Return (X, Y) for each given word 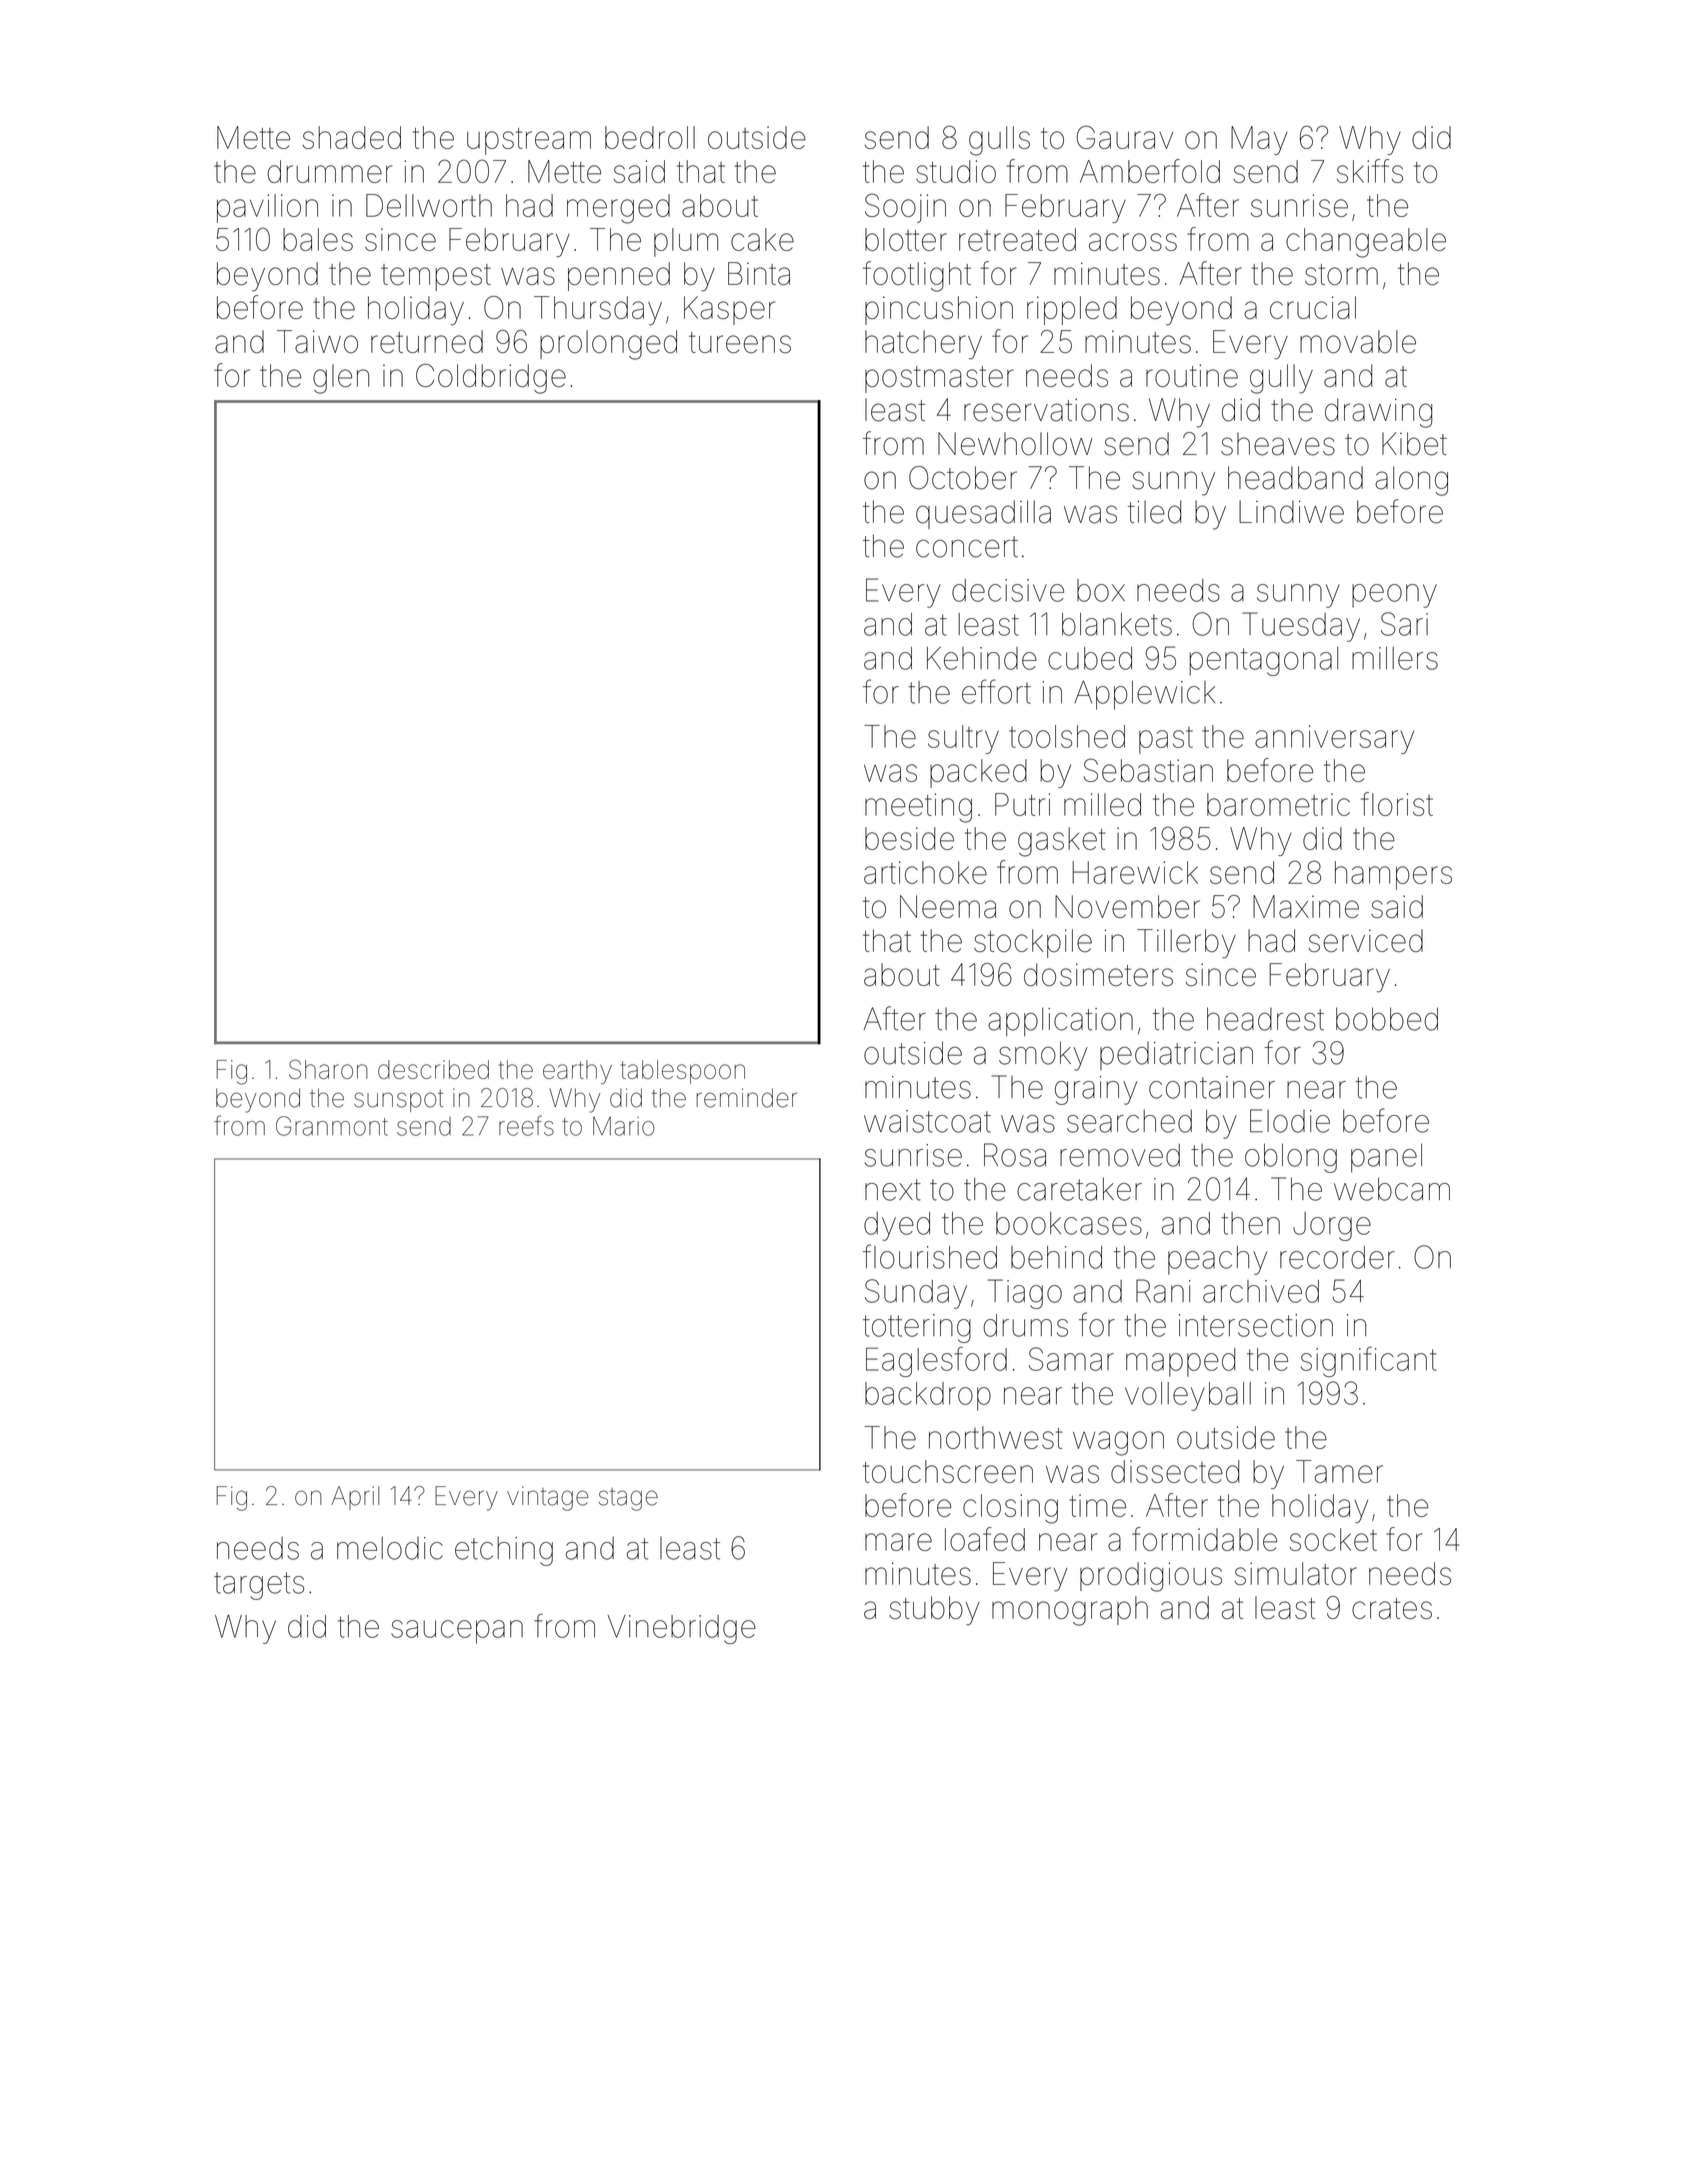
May (1259, 140)
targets (259, 1586)
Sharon (328, 1069)
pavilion (267, 208)
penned (619, 276)
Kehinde (982, 658)
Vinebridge (682, 1629)
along (1411, 481)
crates (1392, 1608)
